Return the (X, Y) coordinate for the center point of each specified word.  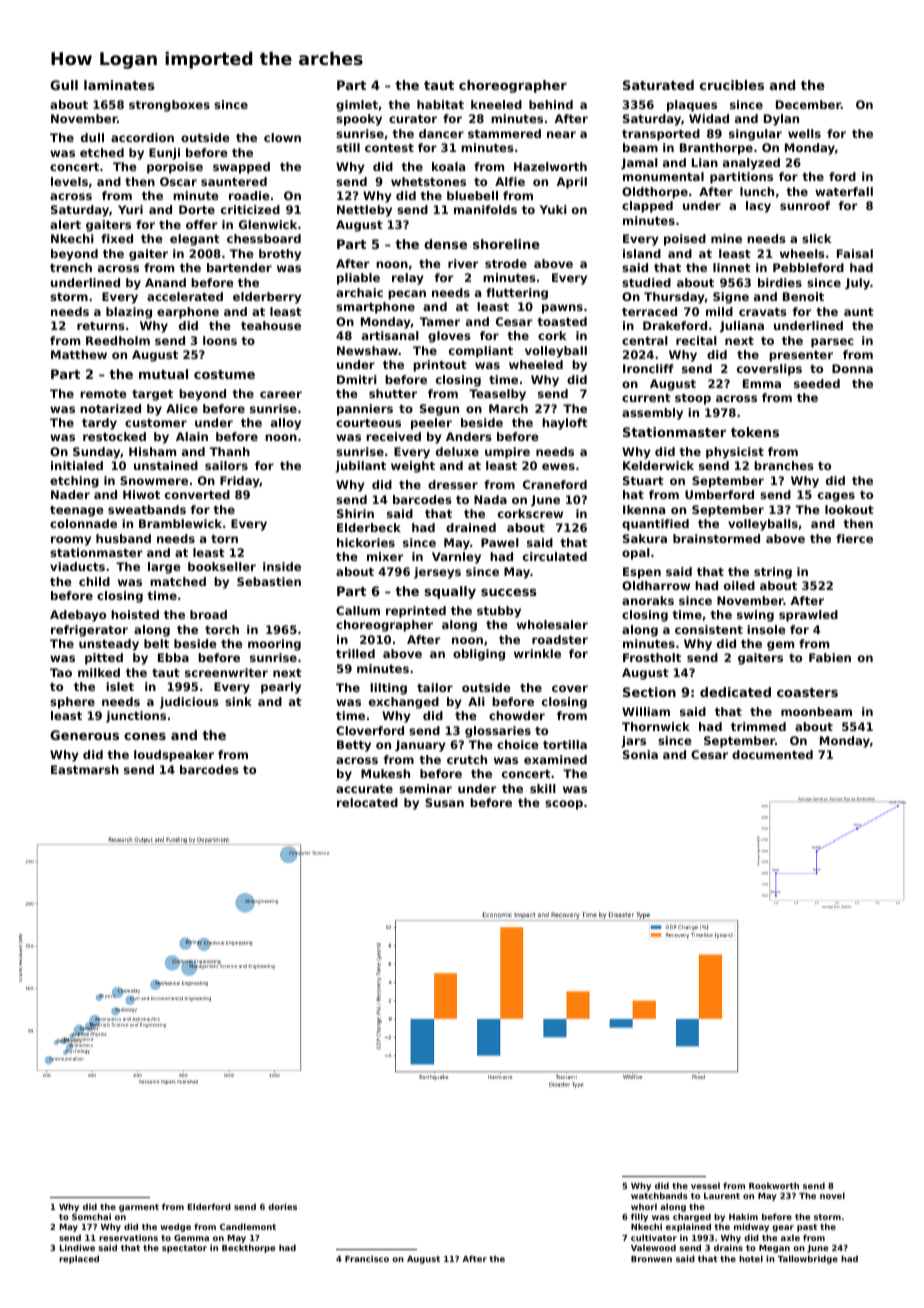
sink (238, 701)
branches (784, 465)
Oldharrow (656, 585)
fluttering (517, 294)
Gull (64, 85)
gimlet (357, 106)
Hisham (152, 451)
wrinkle (537, 653)
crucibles (732, 85)
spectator (184, 1249)
